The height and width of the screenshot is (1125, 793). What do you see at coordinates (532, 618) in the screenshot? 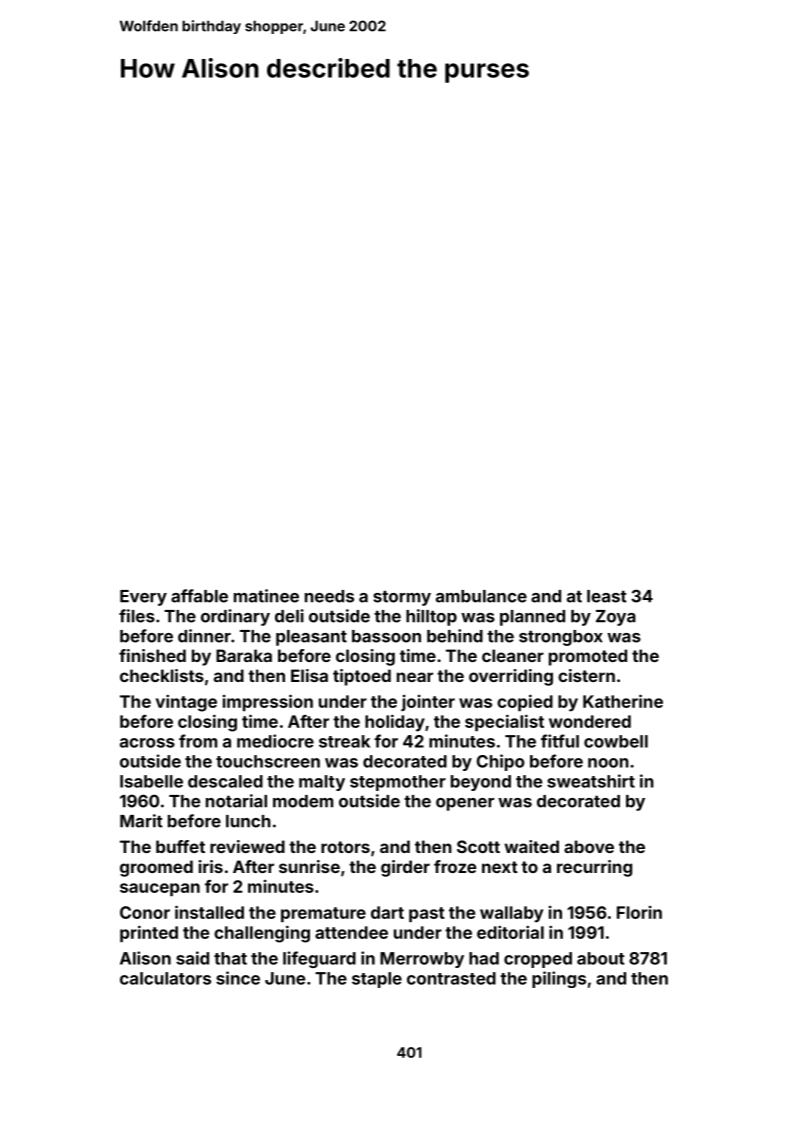
I see `planned` at bounding box center [532, 618].
